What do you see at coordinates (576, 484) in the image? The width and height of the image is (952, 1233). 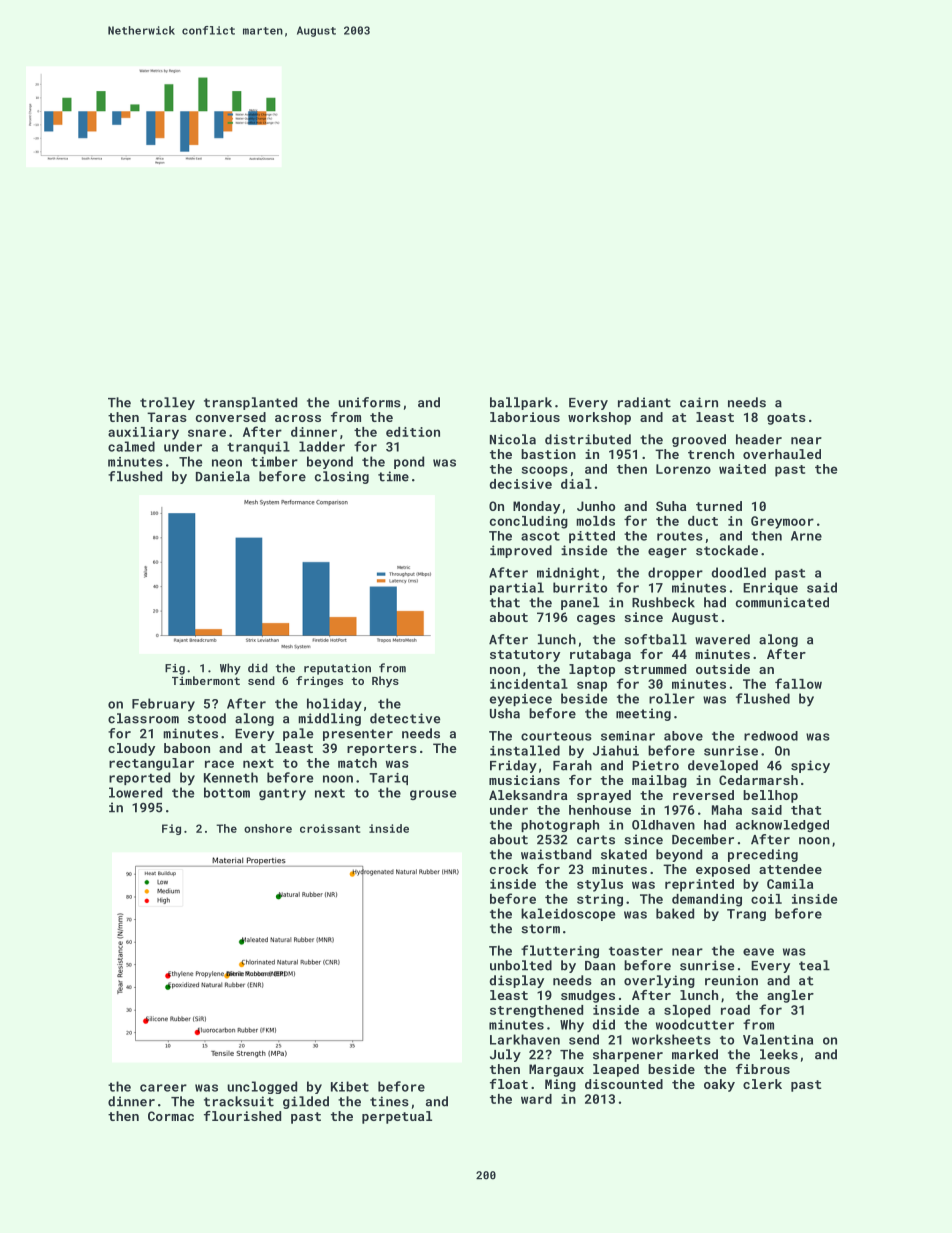 I see `dial` at bounding box center [576, 484].
